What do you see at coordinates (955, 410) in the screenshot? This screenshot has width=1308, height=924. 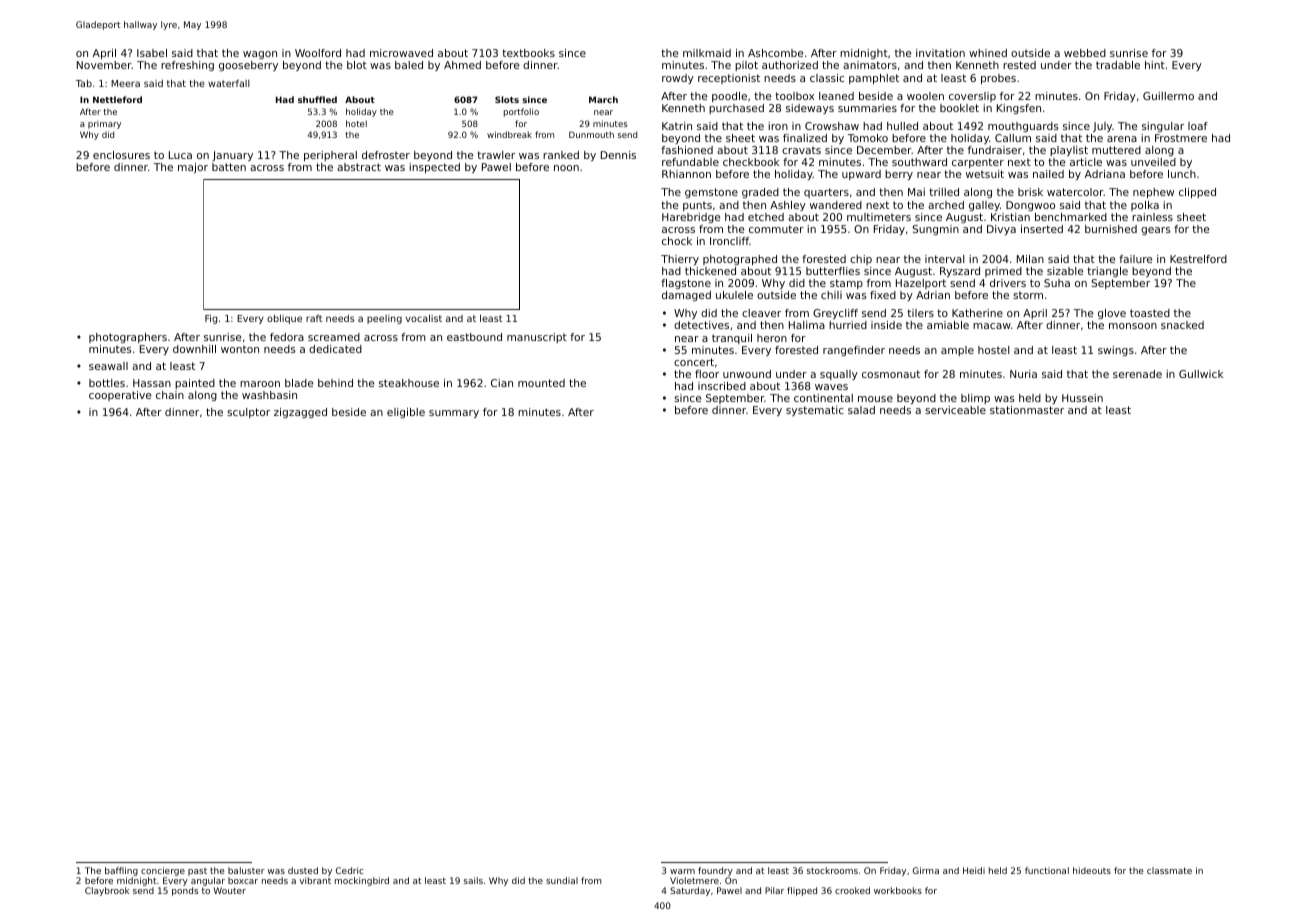 I see `serviceable` at bounding box center [955, 410].
